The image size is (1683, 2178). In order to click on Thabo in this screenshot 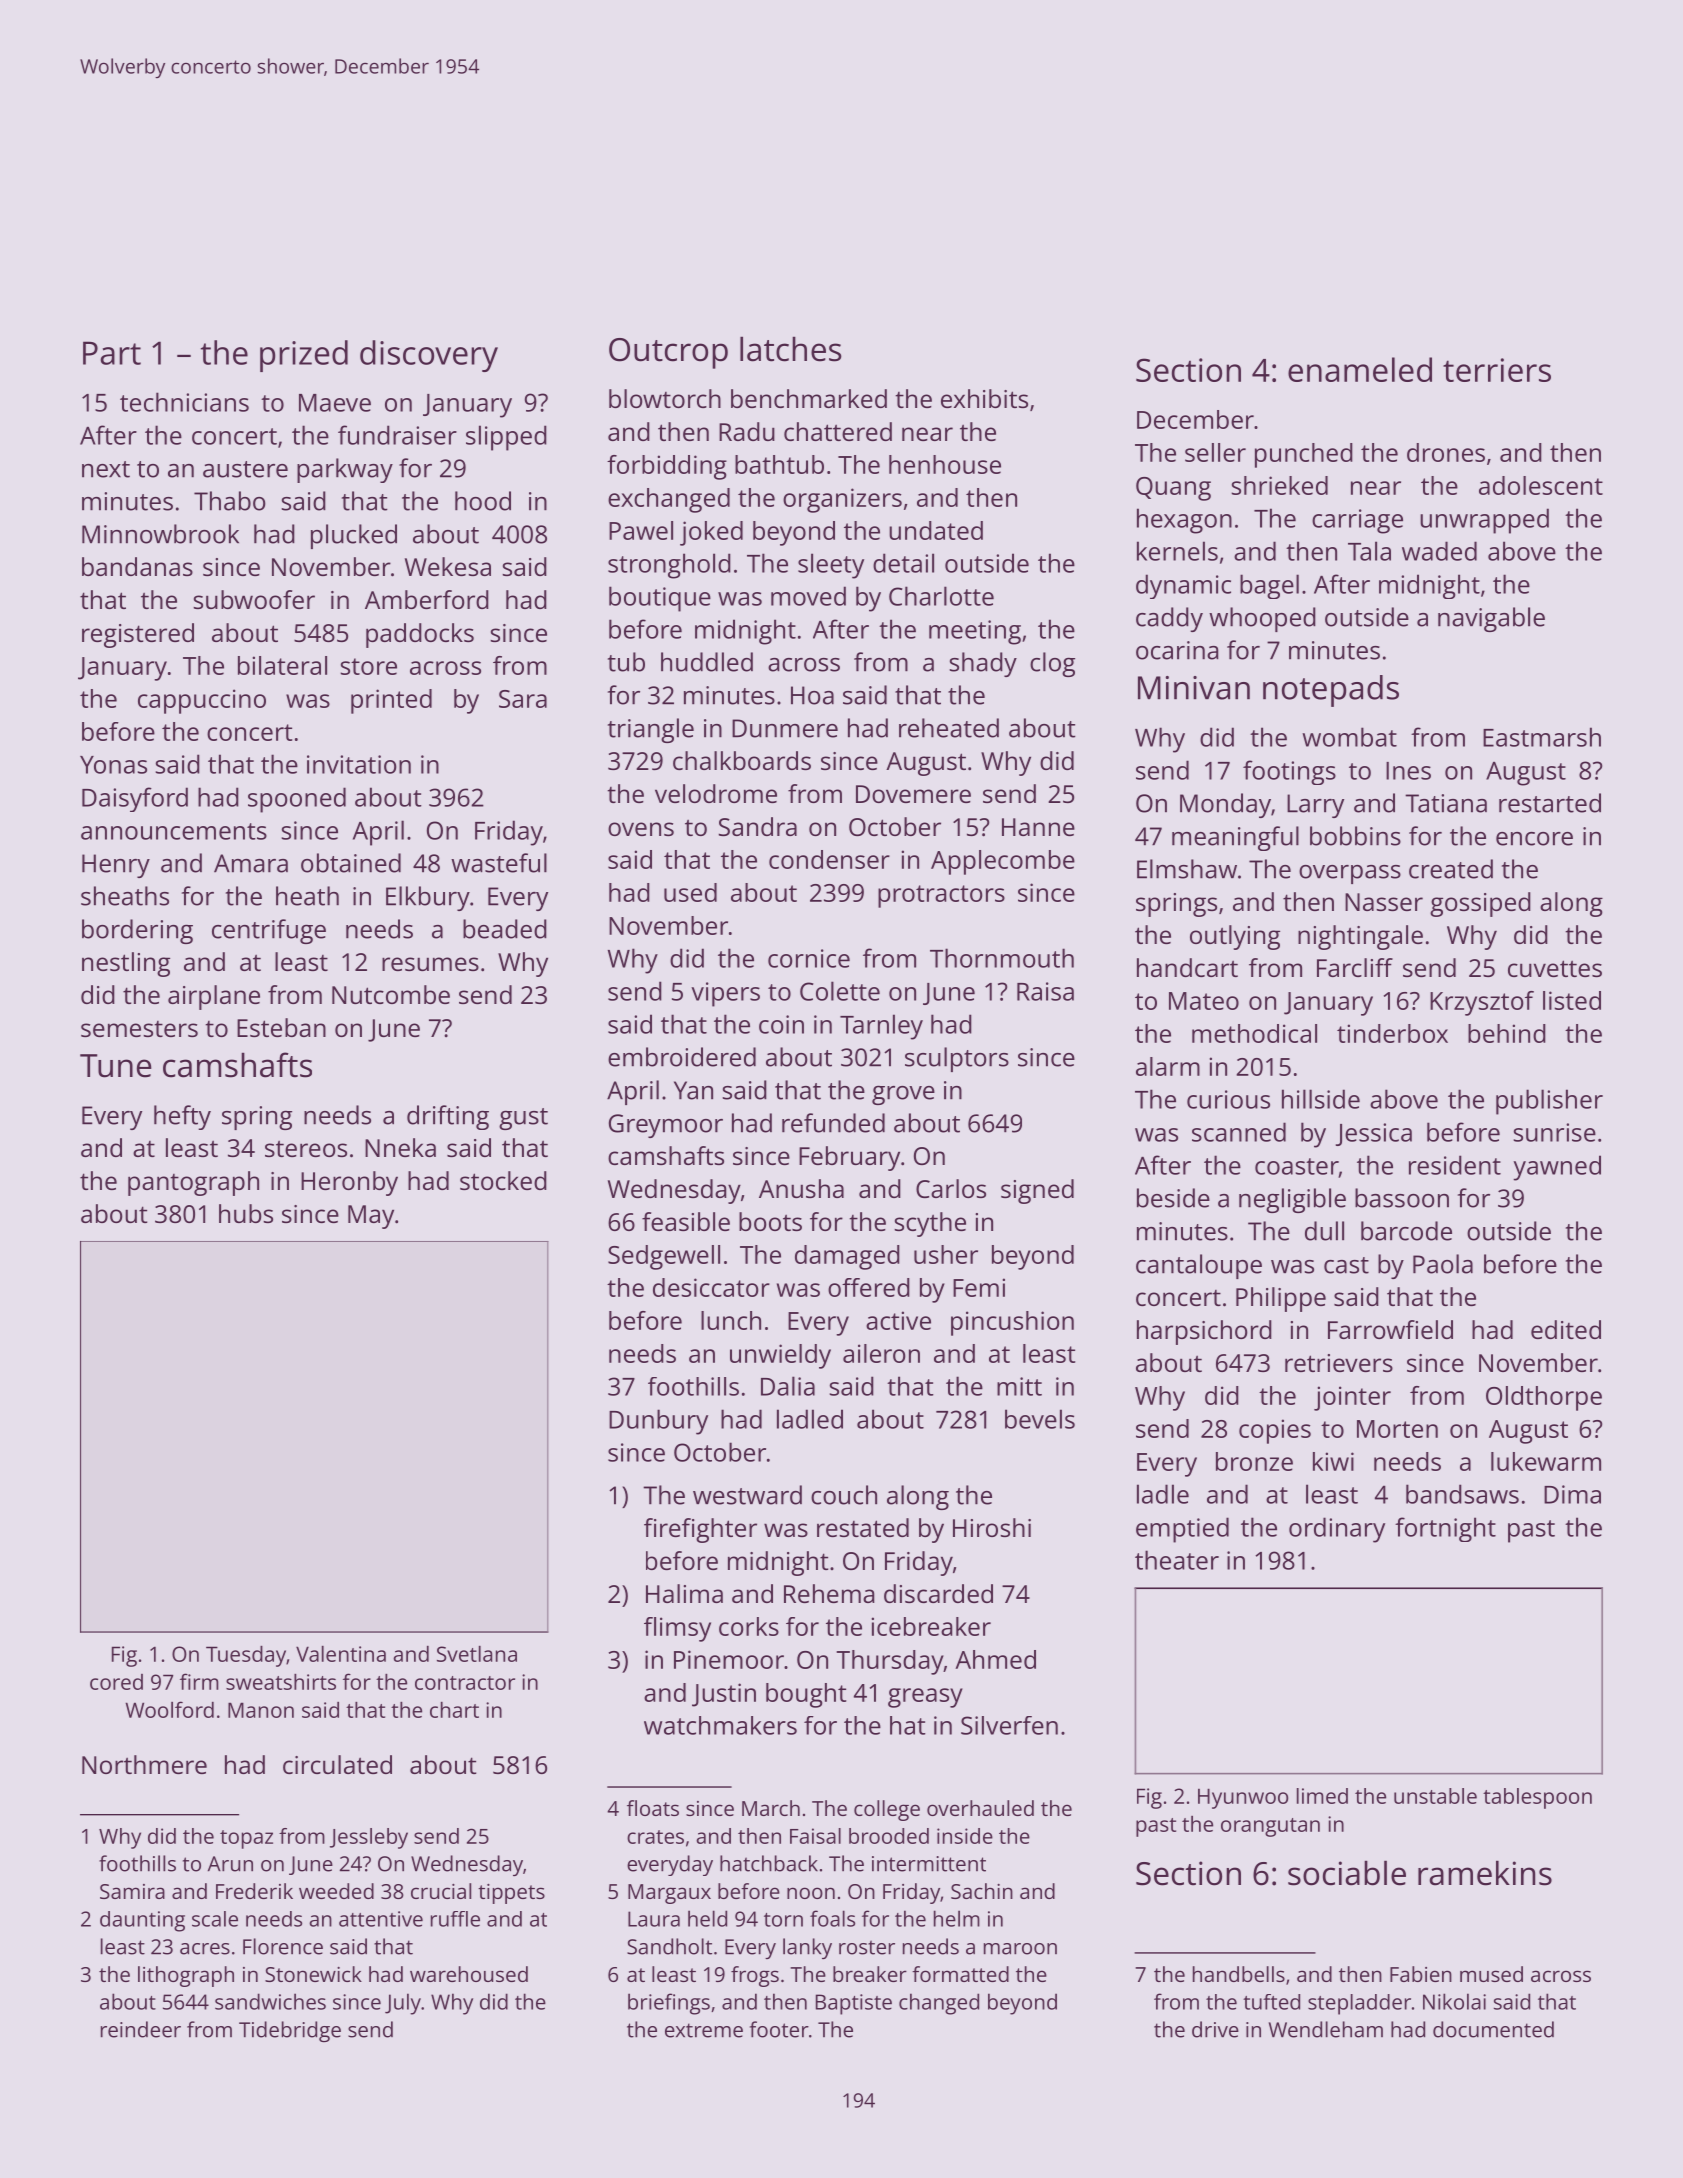, I will do `click(230, 501)`.
